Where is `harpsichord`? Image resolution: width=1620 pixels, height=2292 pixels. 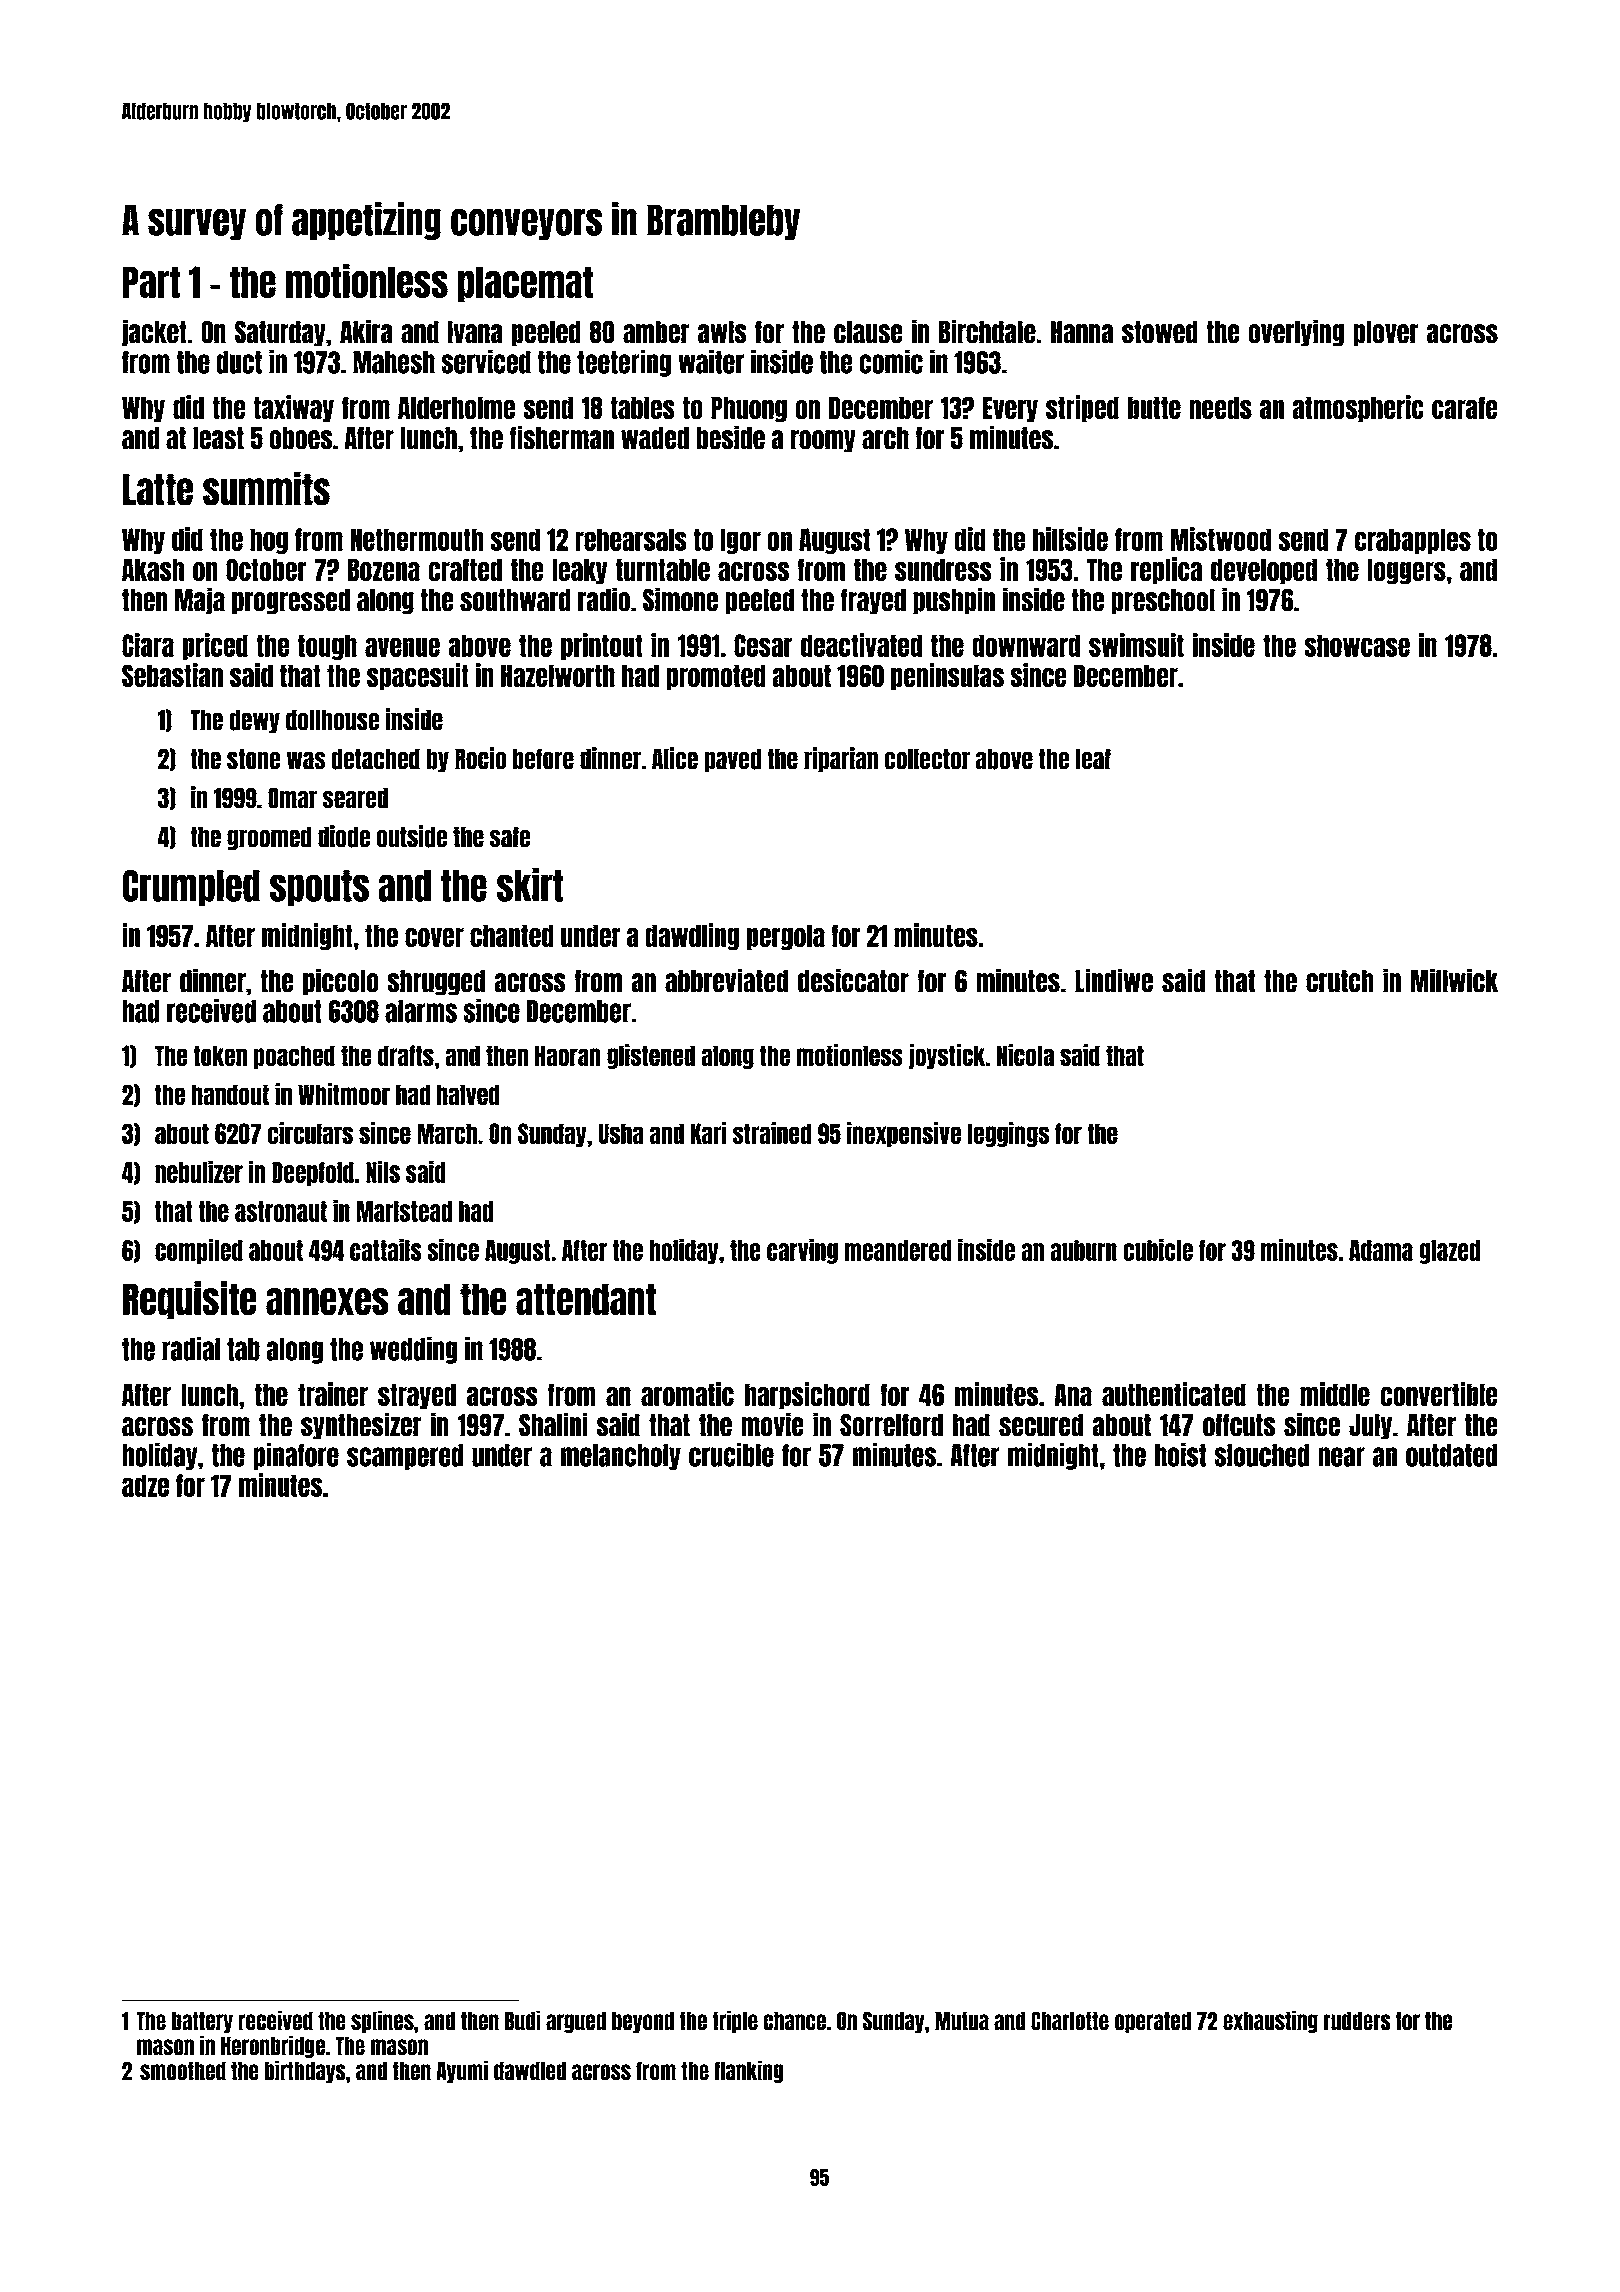 harpsichord is located at coordinates (807, 1396).
